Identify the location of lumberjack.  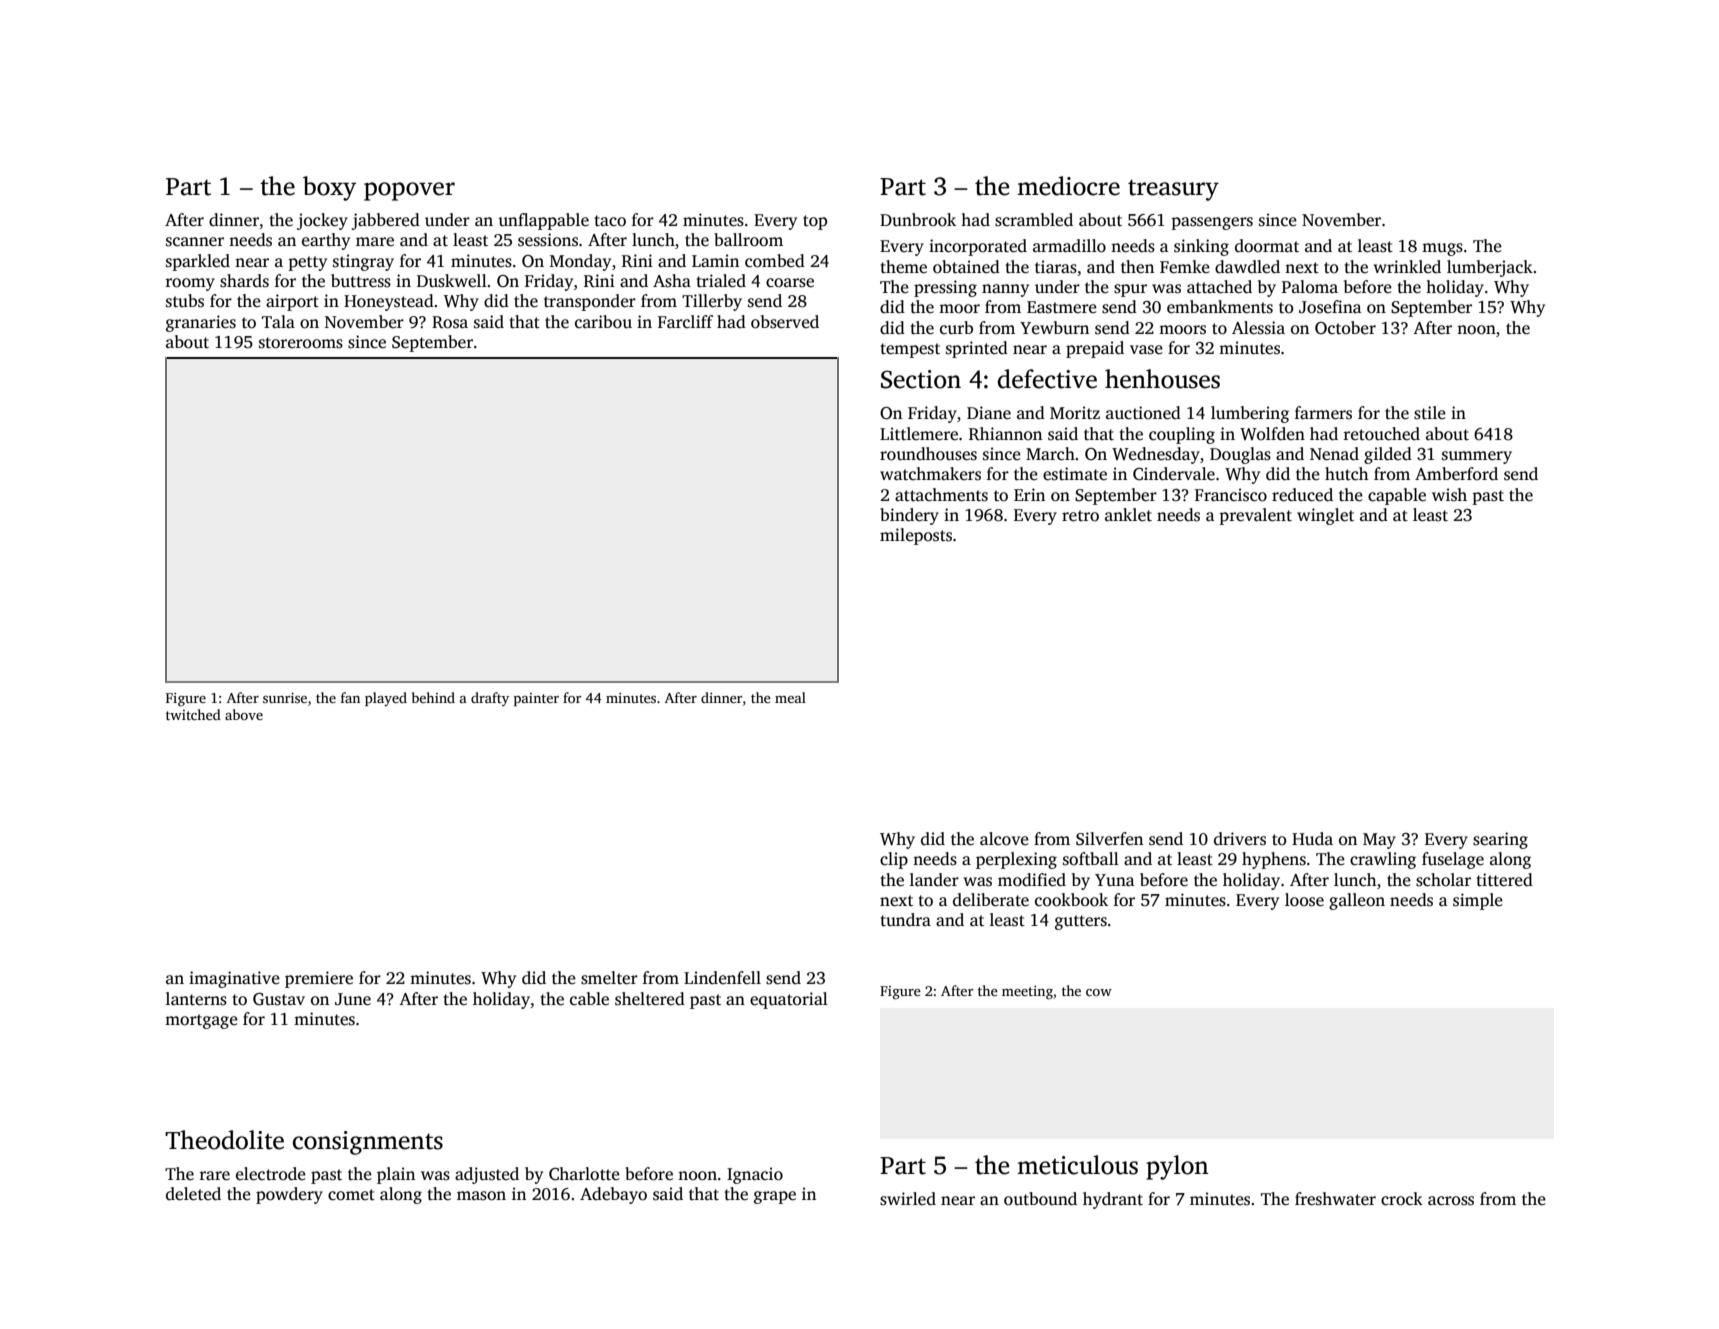
(1490, 268).
